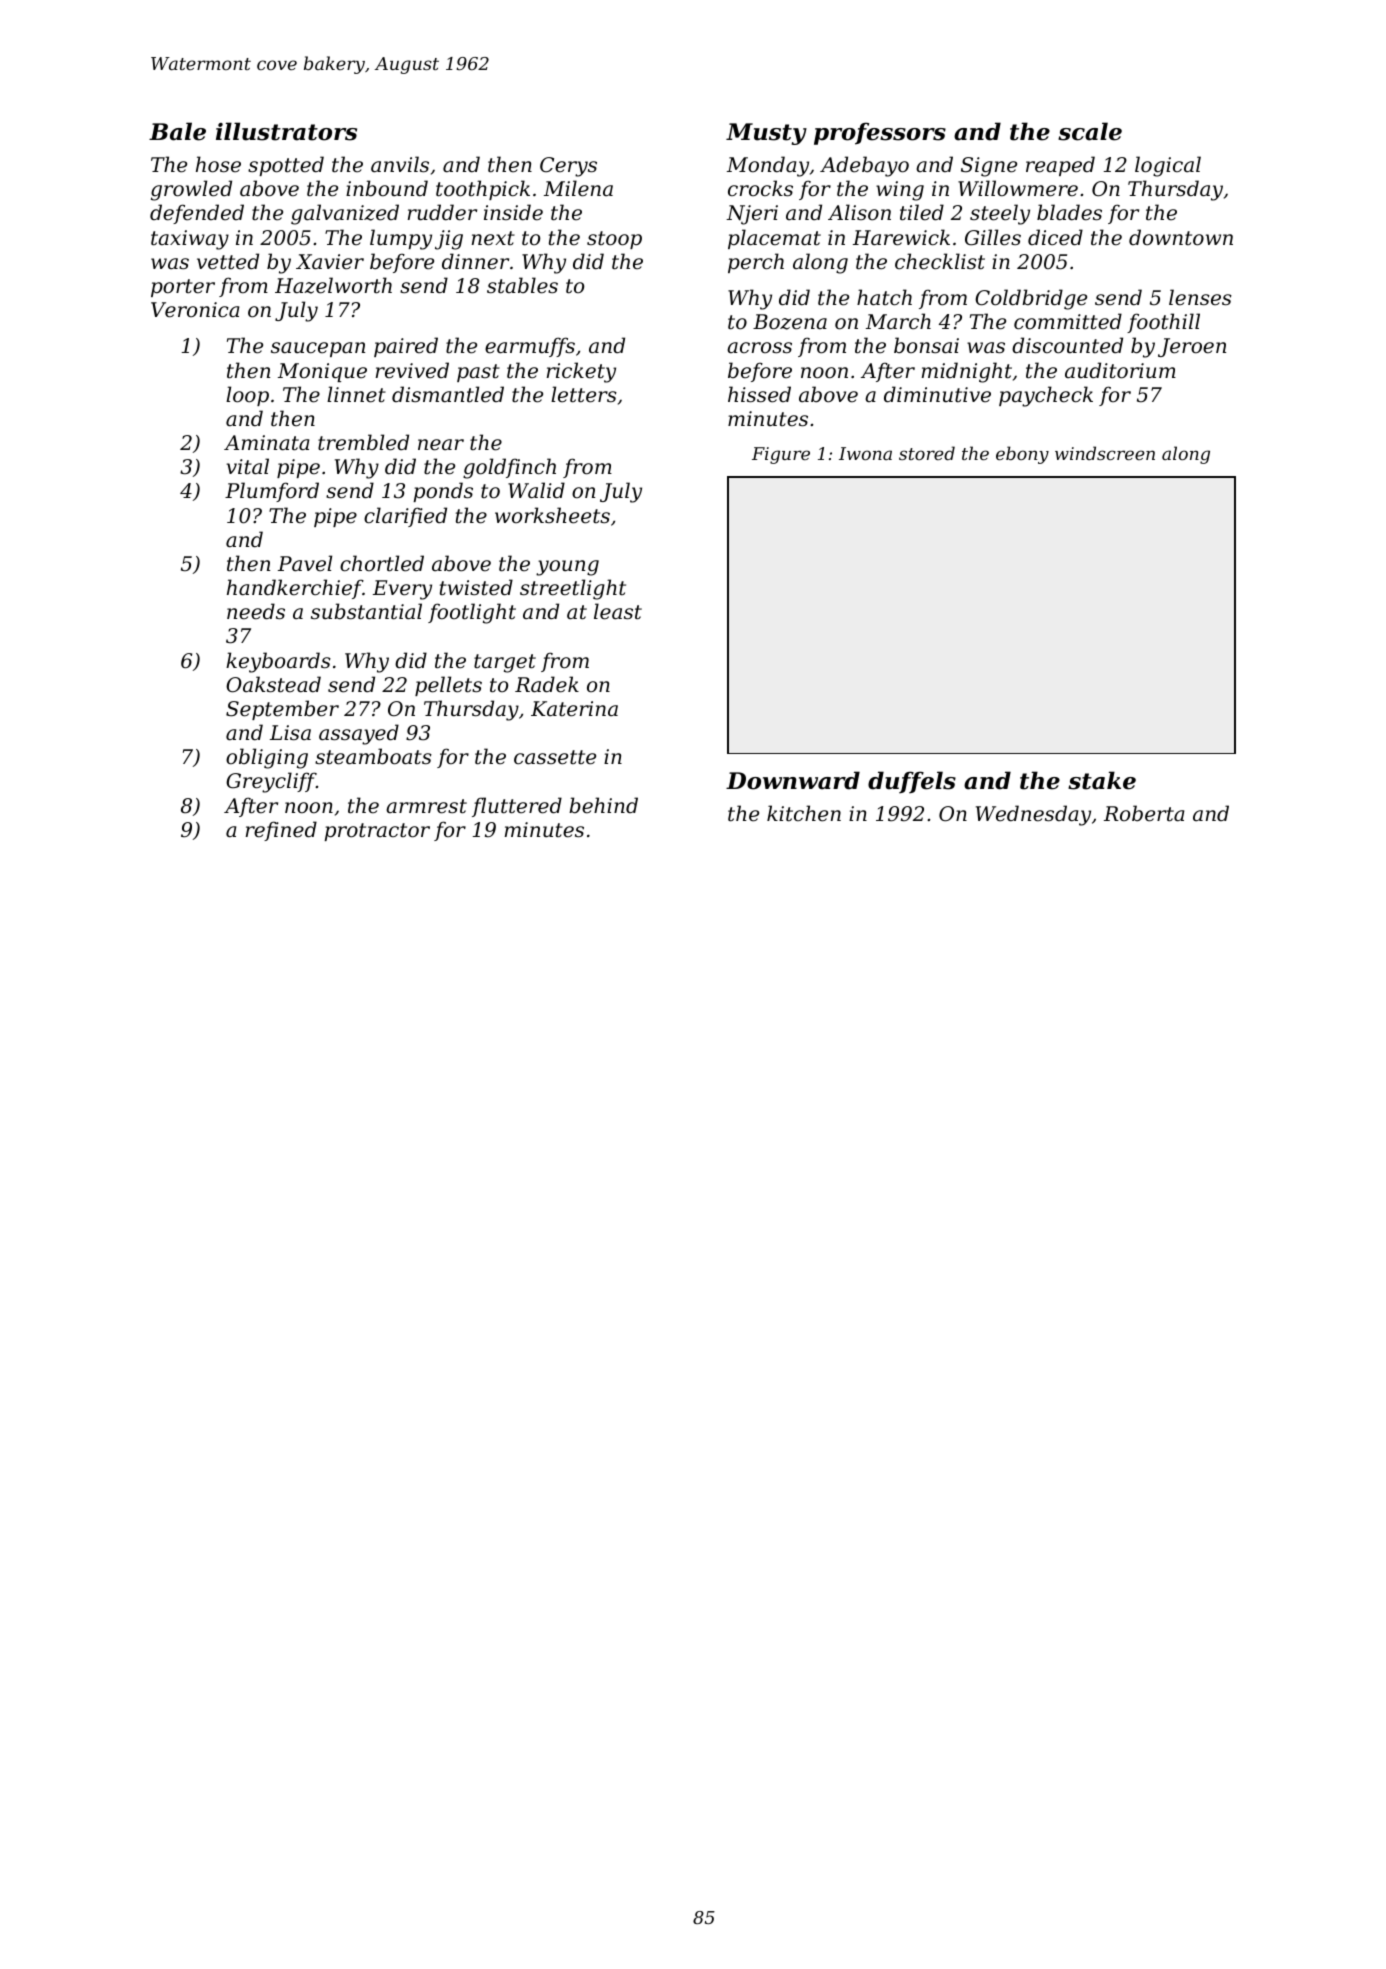 This screenshot has height=1969, width=1386. What do you see at coordinates (377, 832) in the screenshot?
I see `protractor` at bounding box center [377, 832].
